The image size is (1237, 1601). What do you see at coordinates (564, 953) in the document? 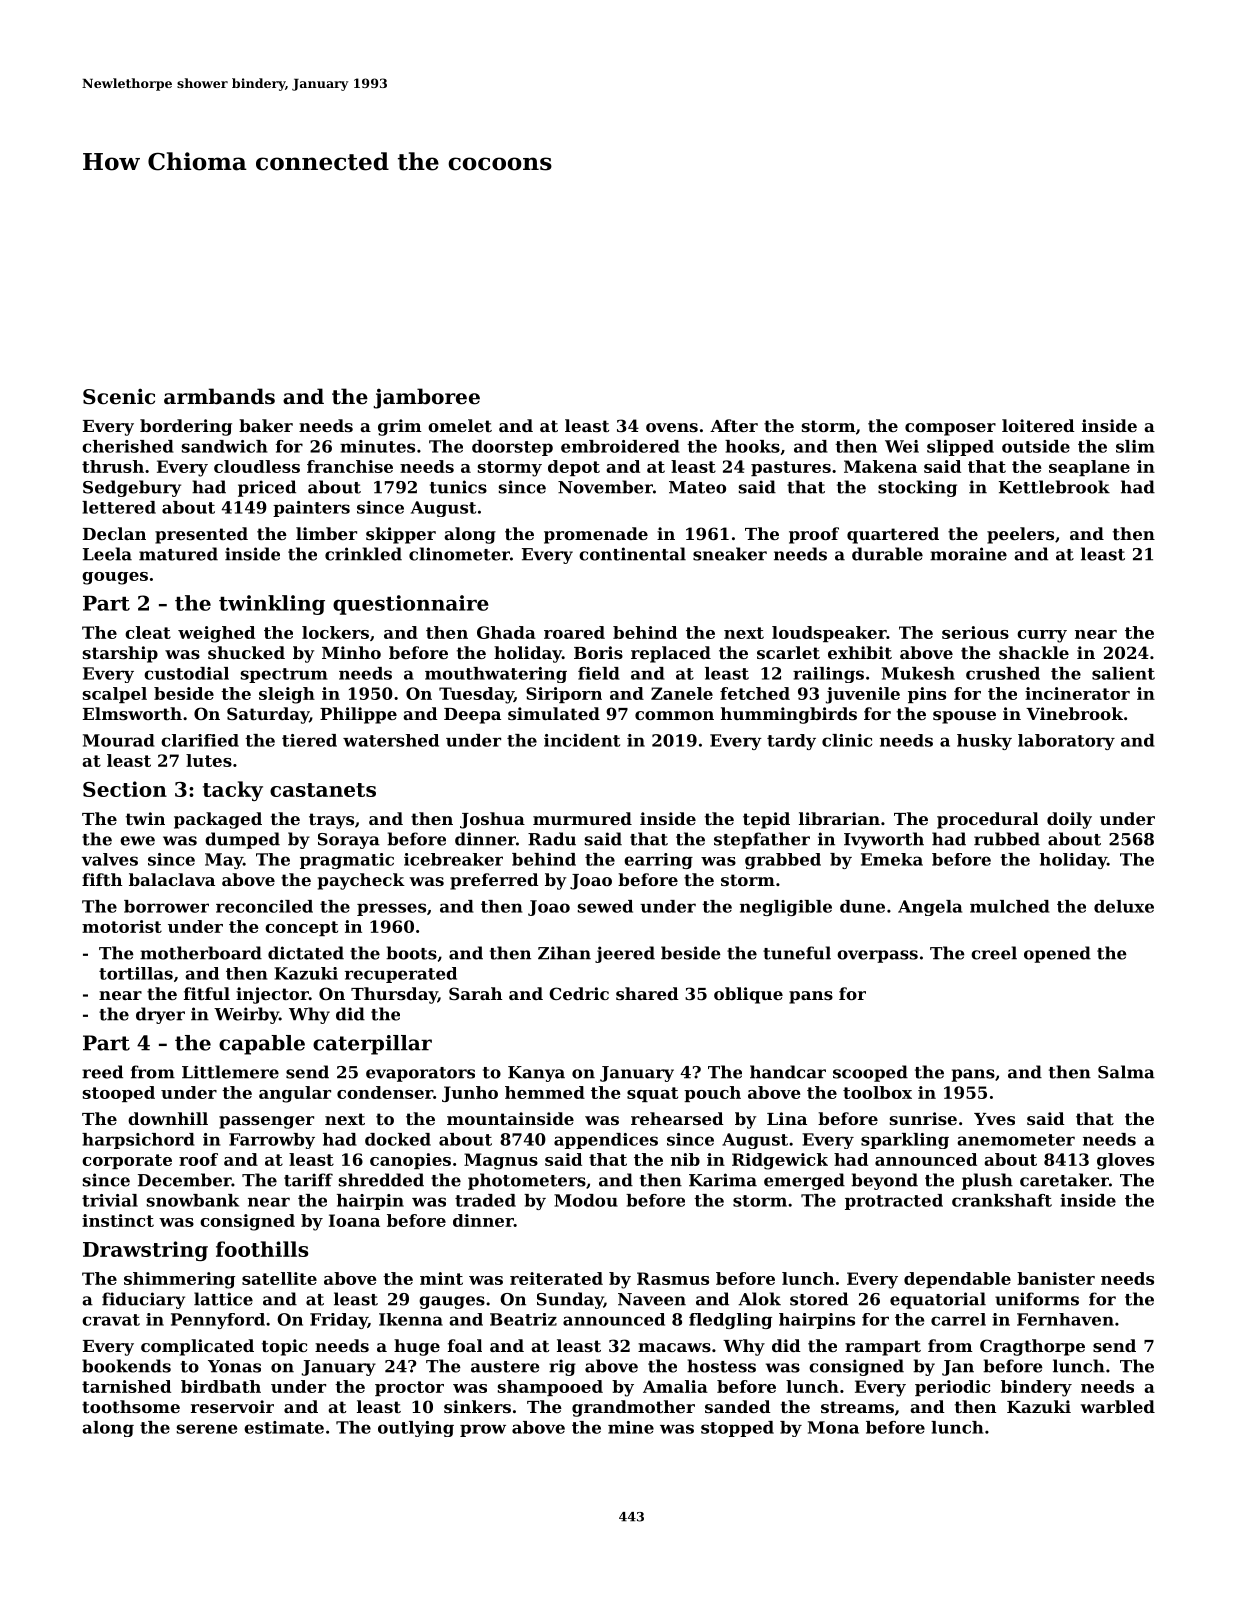
I see `Zihan` at bounding box center [564, 953].
